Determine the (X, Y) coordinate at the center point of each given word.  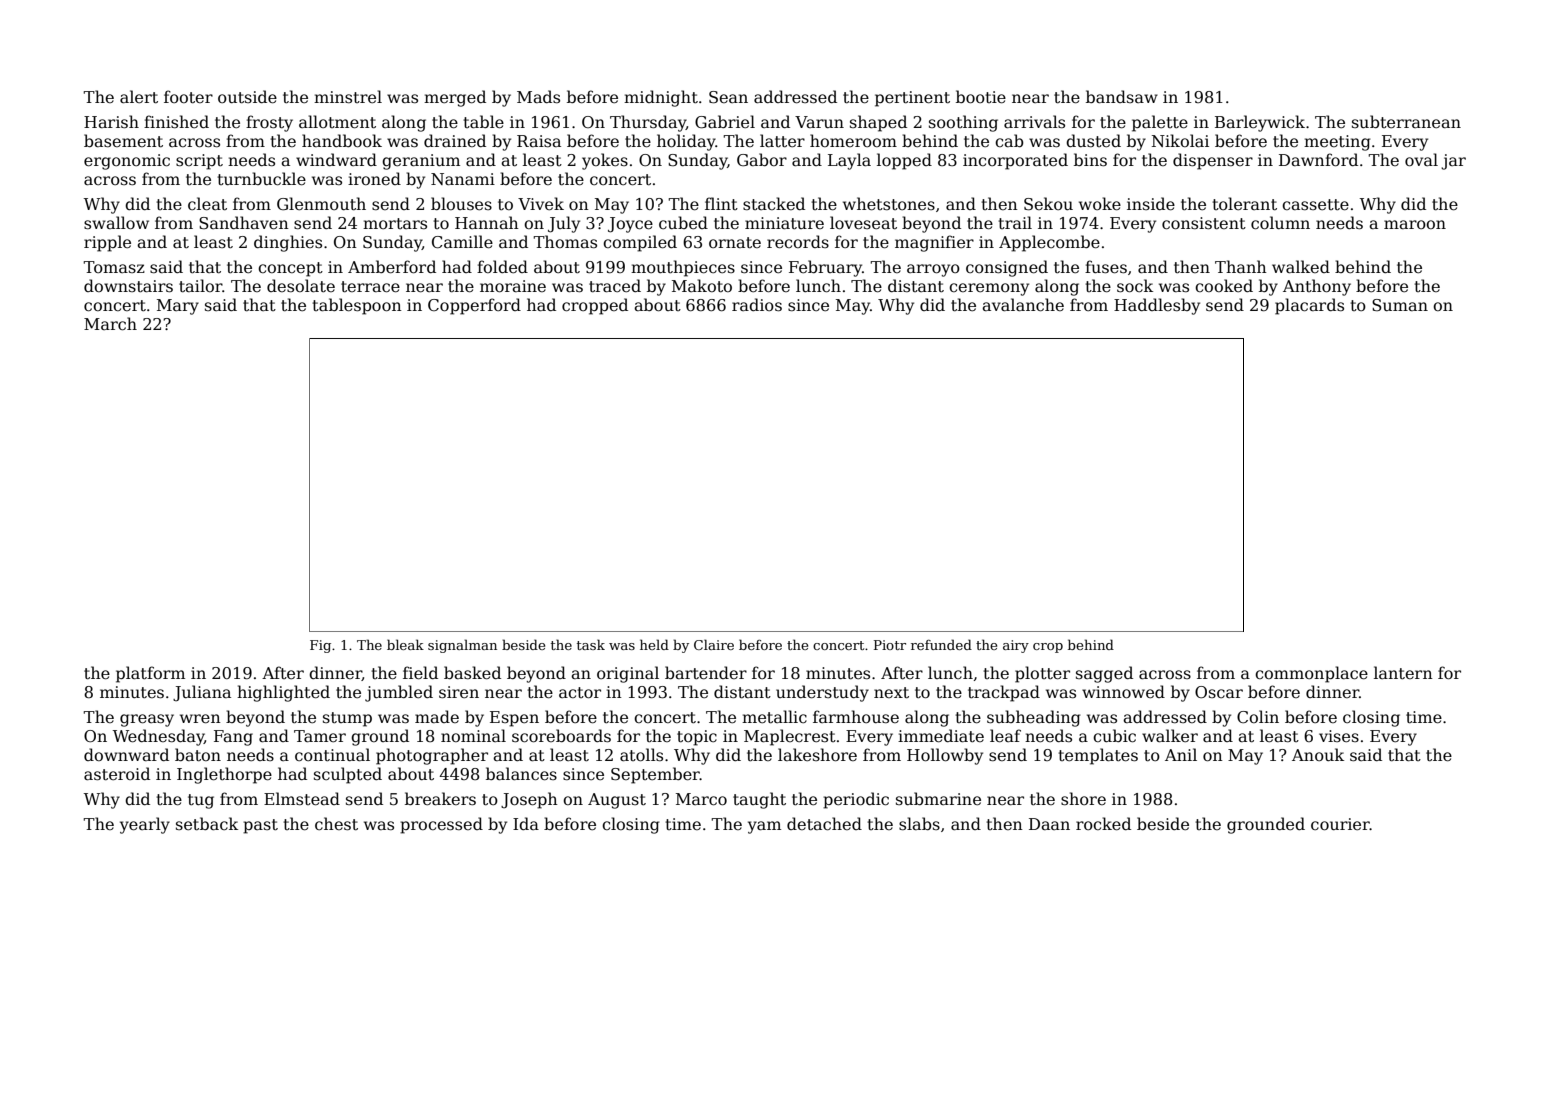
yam (764, 827)
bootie (981, 97)
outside (247, 97)
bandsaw (1122, 97)
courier (1340, 824)
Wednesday (158, 737)
